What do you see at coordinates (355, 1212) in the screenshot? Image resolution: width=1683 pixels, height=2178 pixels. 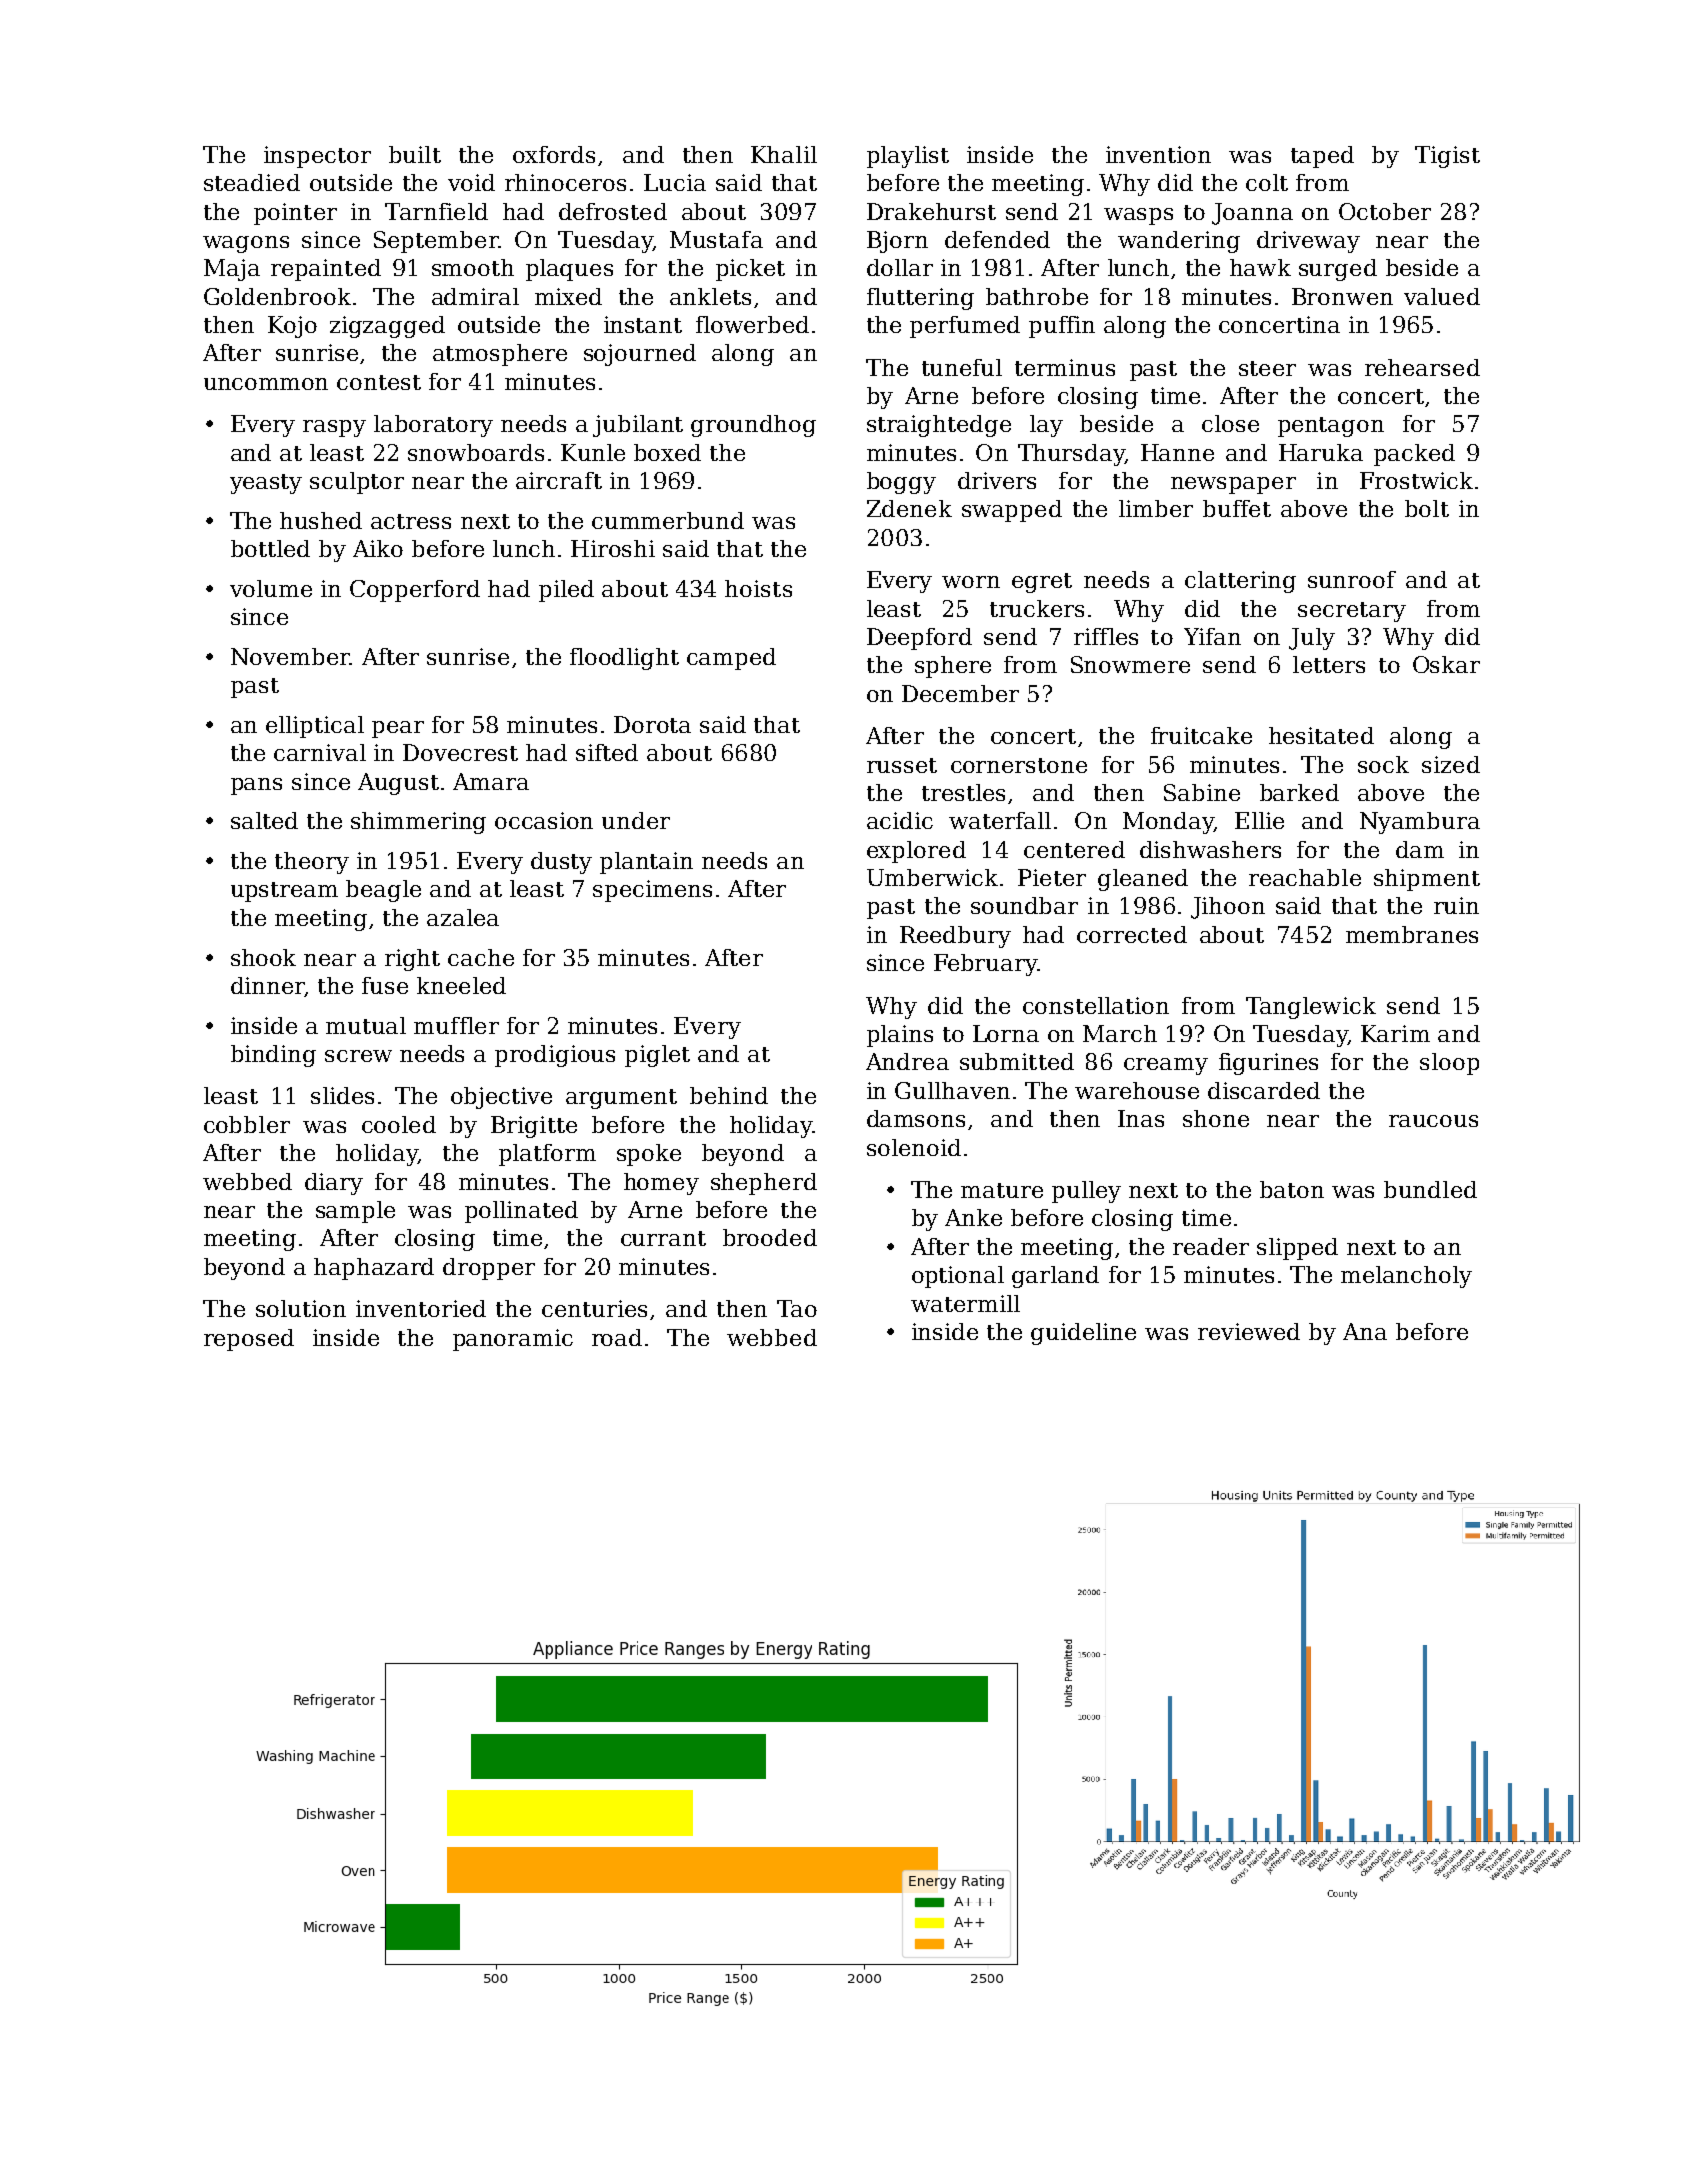 I see `sample` at bounding box center [355, 1212].
